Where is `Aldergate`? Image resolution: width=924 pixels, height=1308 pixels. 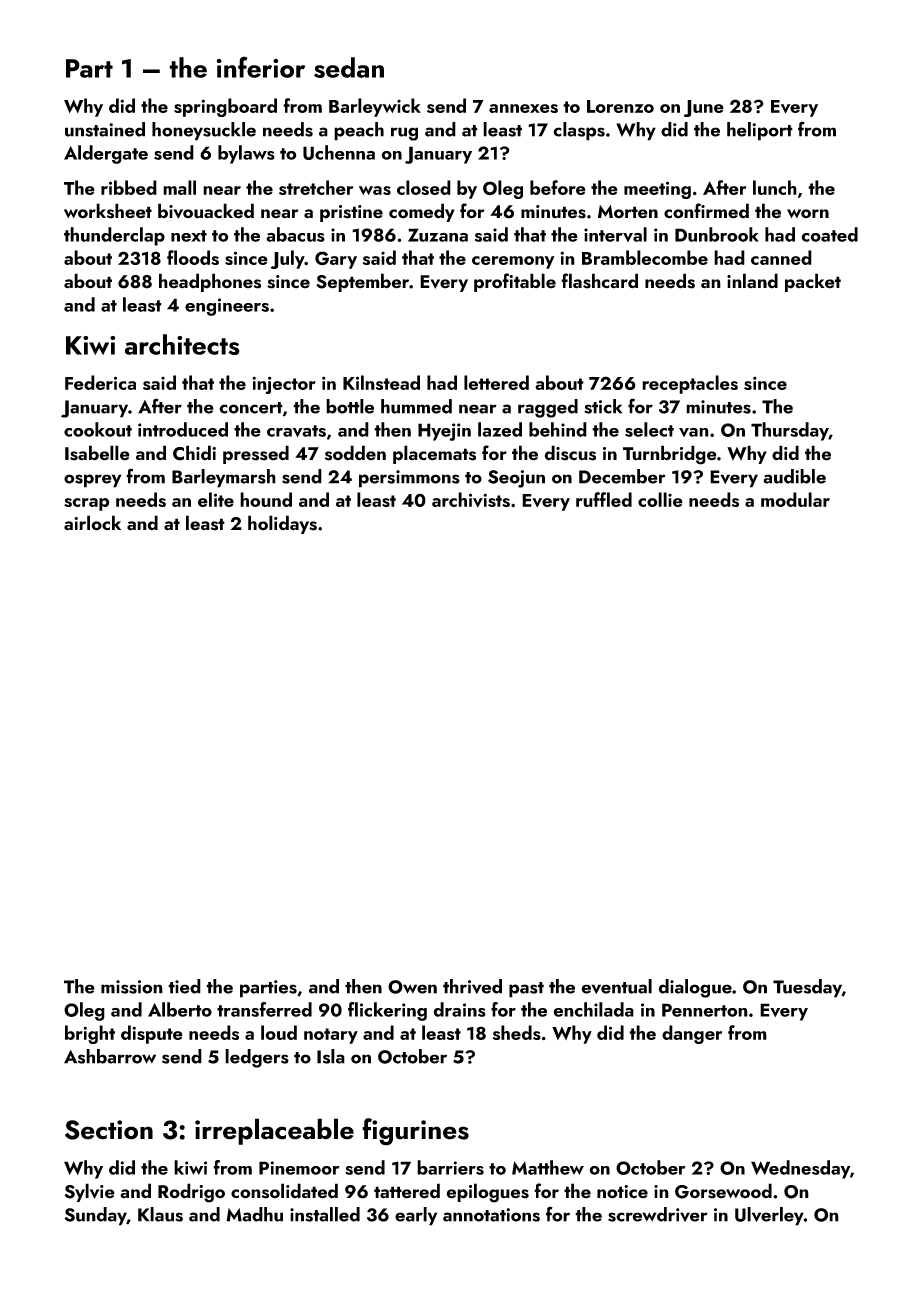
Aldergate is located at coordinates (106, 154).
